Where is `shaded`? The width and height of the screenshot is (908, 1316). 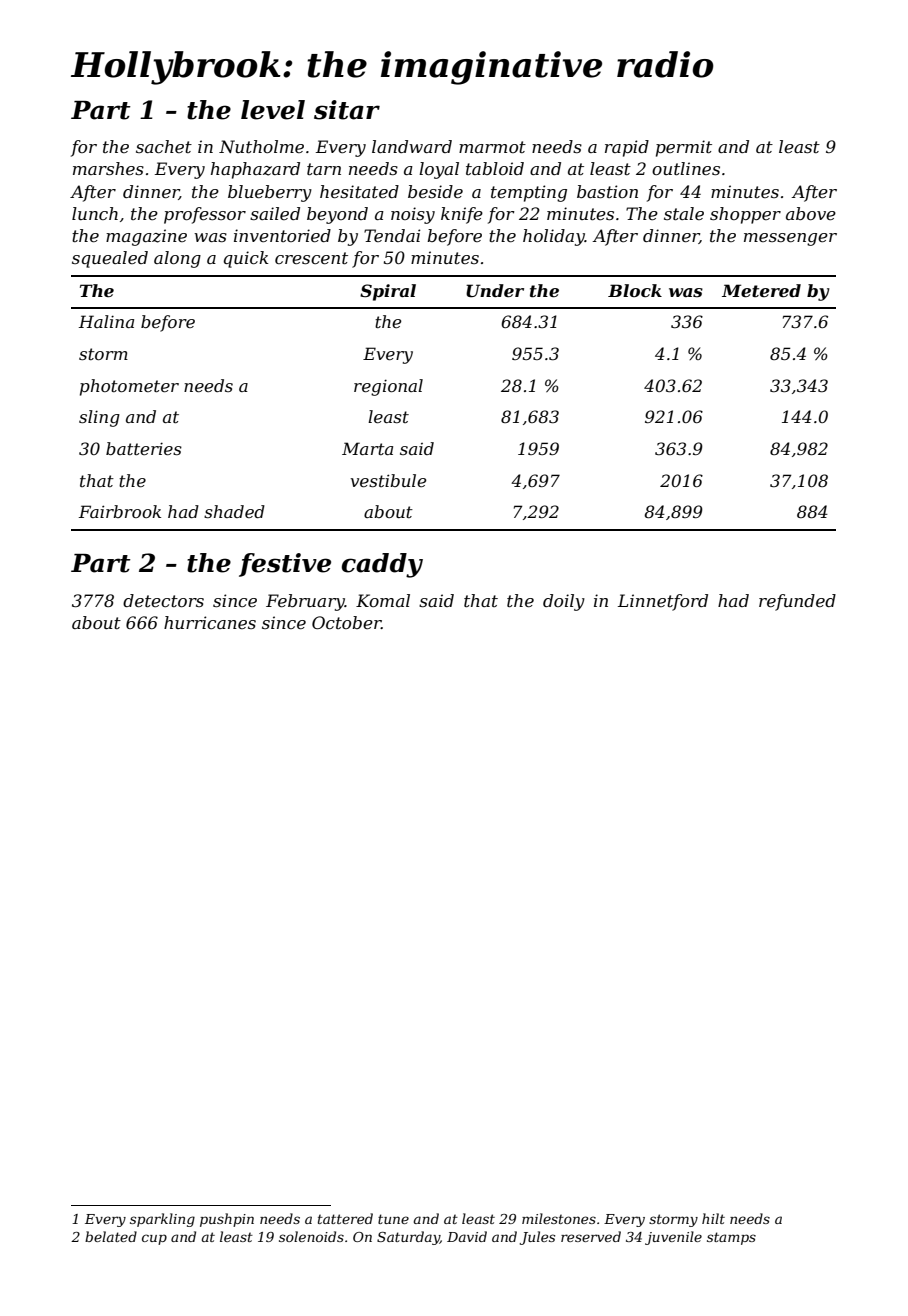 shaded is located at coordinates (234, 511).
